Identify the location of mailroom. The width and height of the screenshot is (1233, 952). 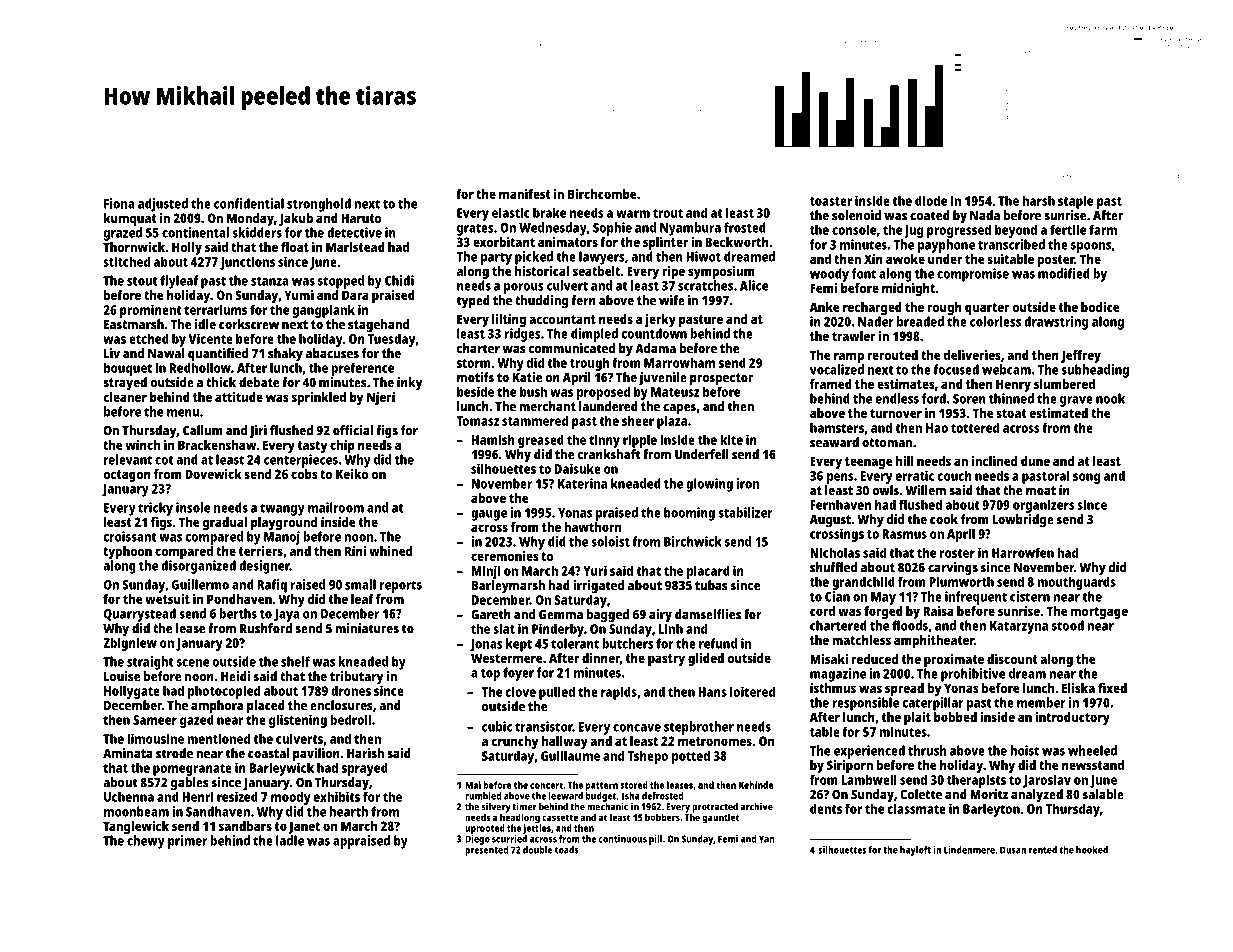
(336, 507).
